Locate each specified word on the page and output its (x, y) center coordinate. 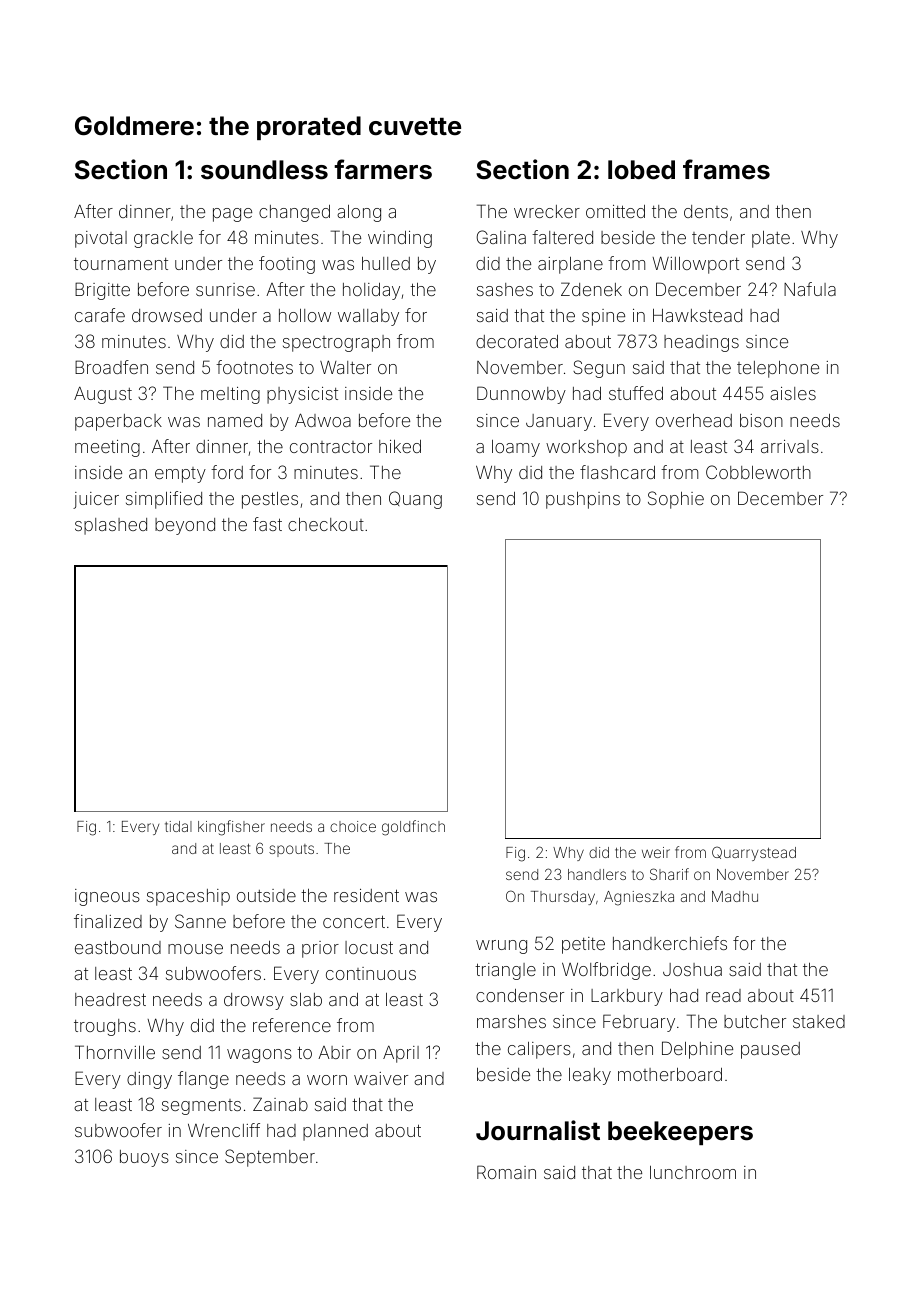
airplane (570, 265)
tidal (178, 826)
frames (726, 169)
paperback (118, 422)
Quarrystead (754, 853)
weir (656, 852)
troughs (105, 1027)
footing (287, 265)
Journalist (538, 1130)
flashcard (617, 472)
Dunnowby (521, 395)
